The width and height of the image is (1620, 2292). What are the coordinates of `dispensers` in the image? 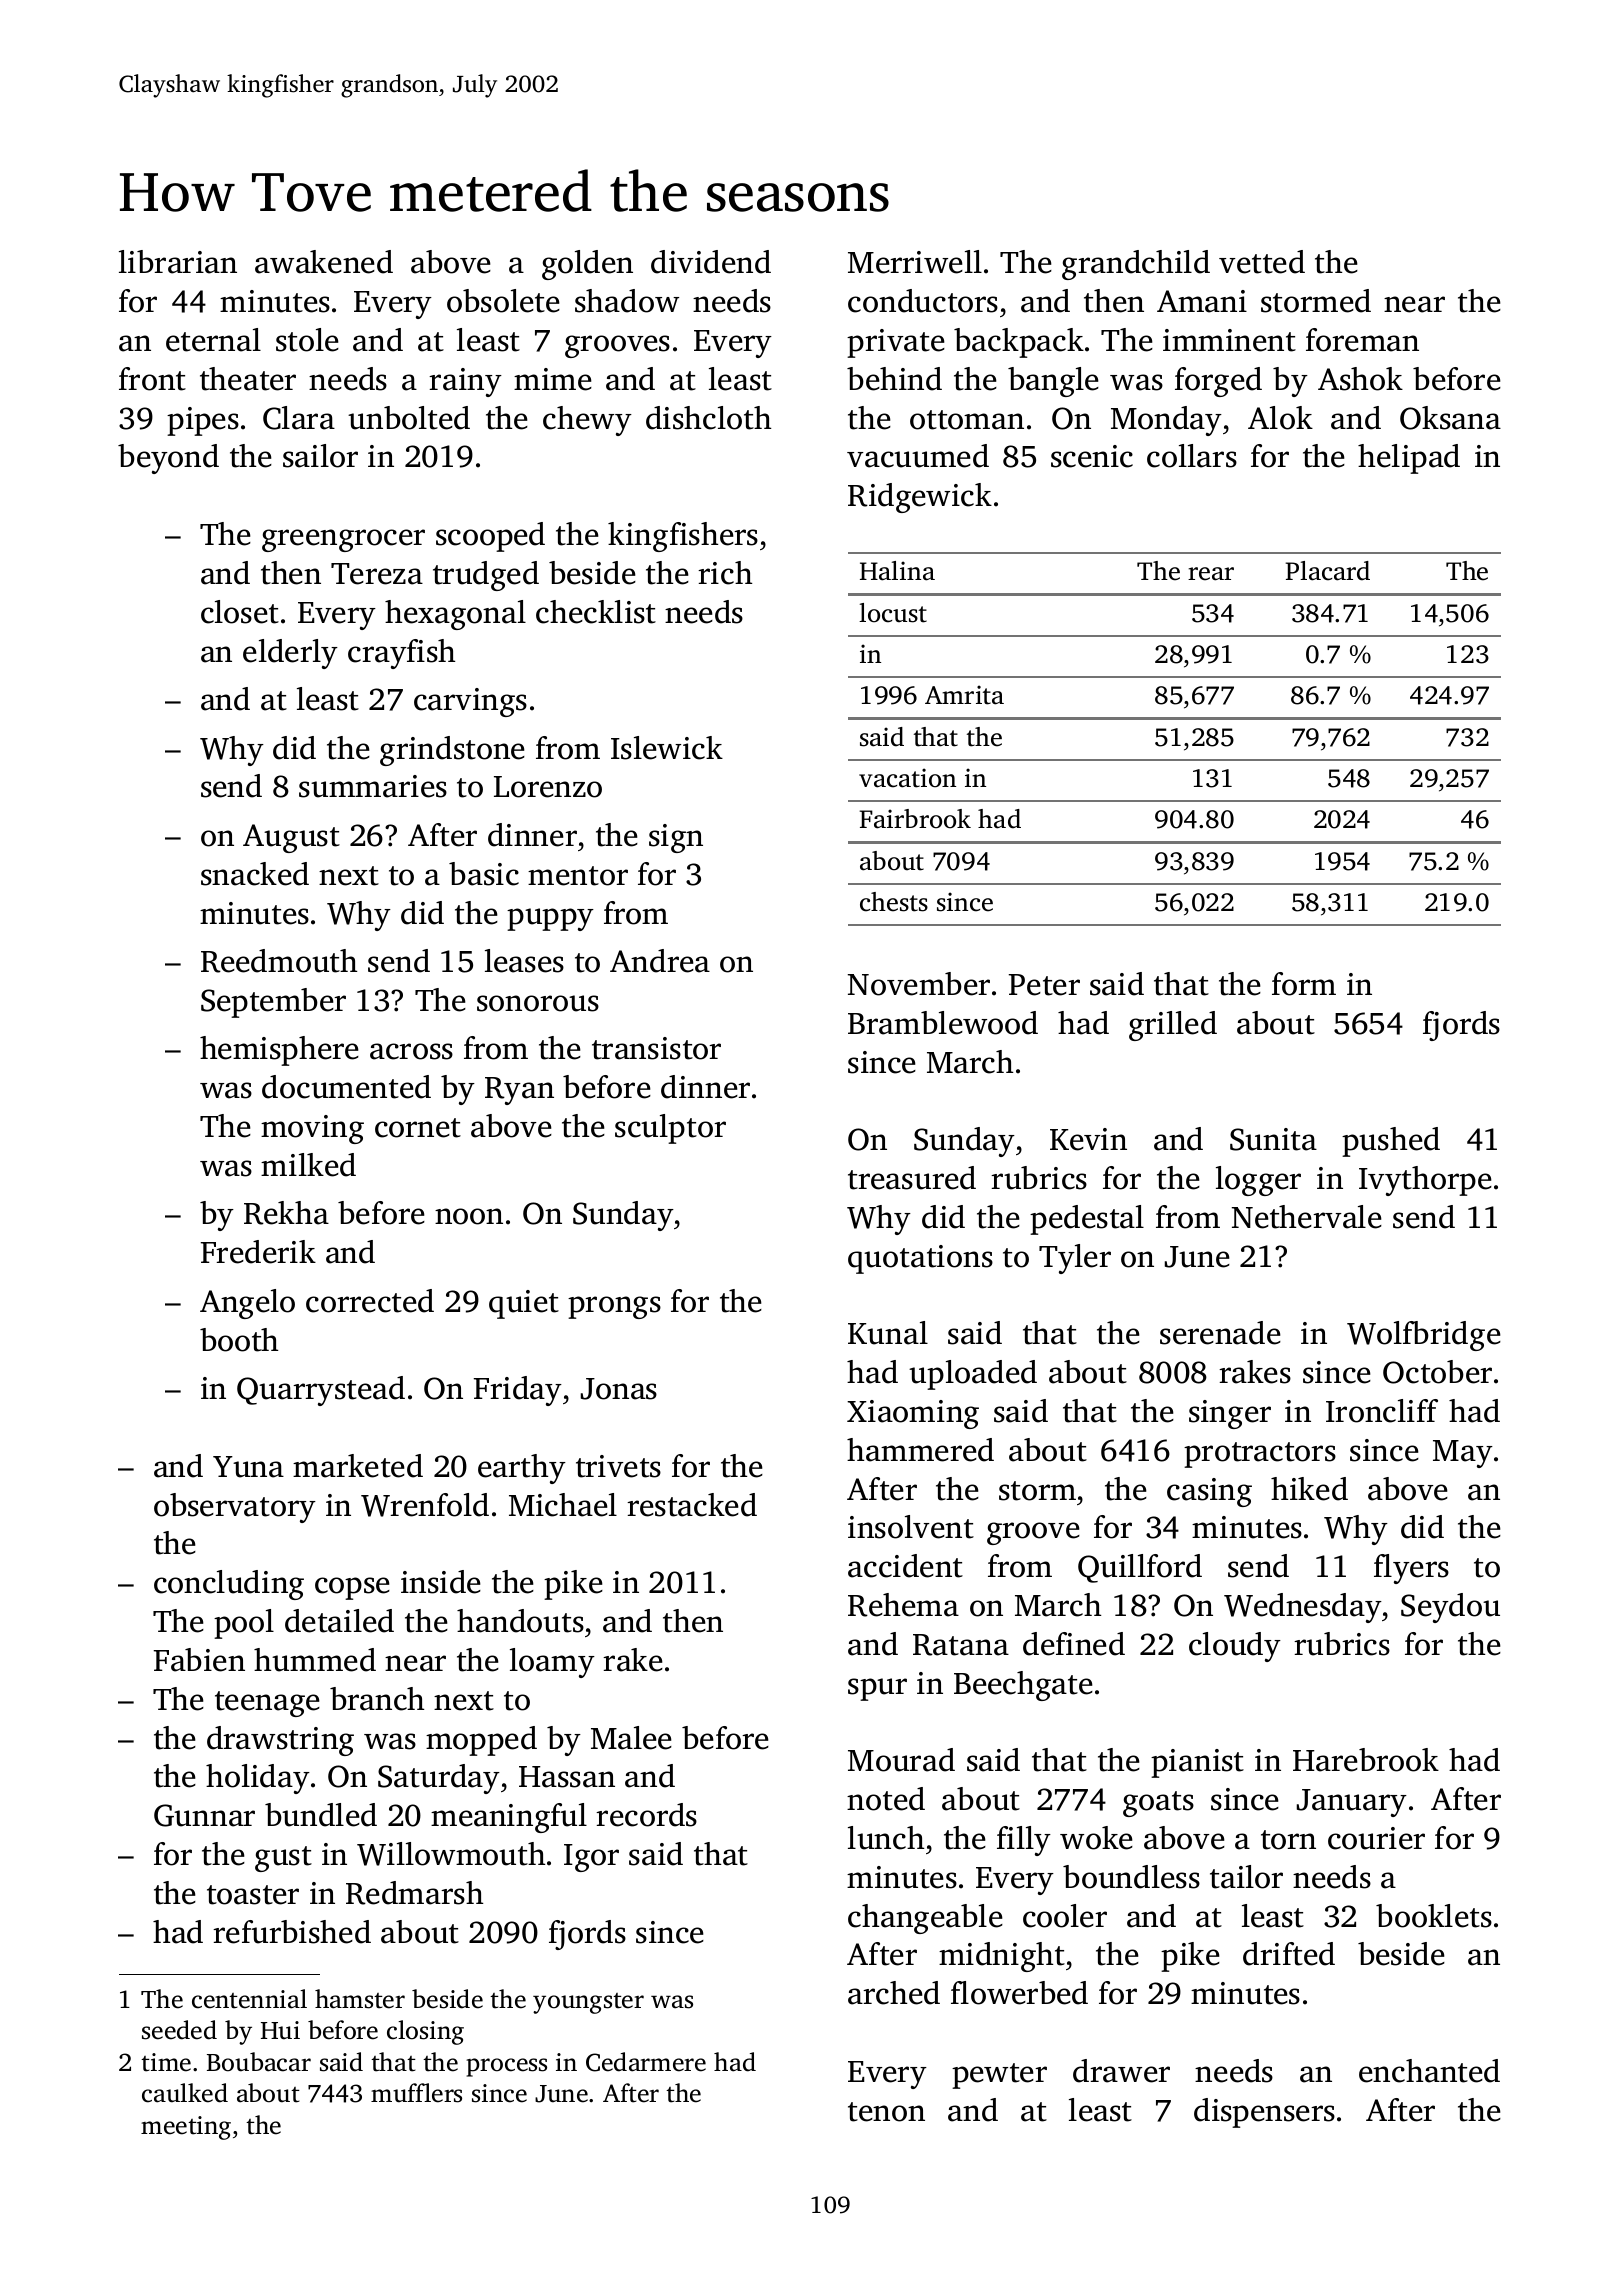 It's located at (1264, 2113).
